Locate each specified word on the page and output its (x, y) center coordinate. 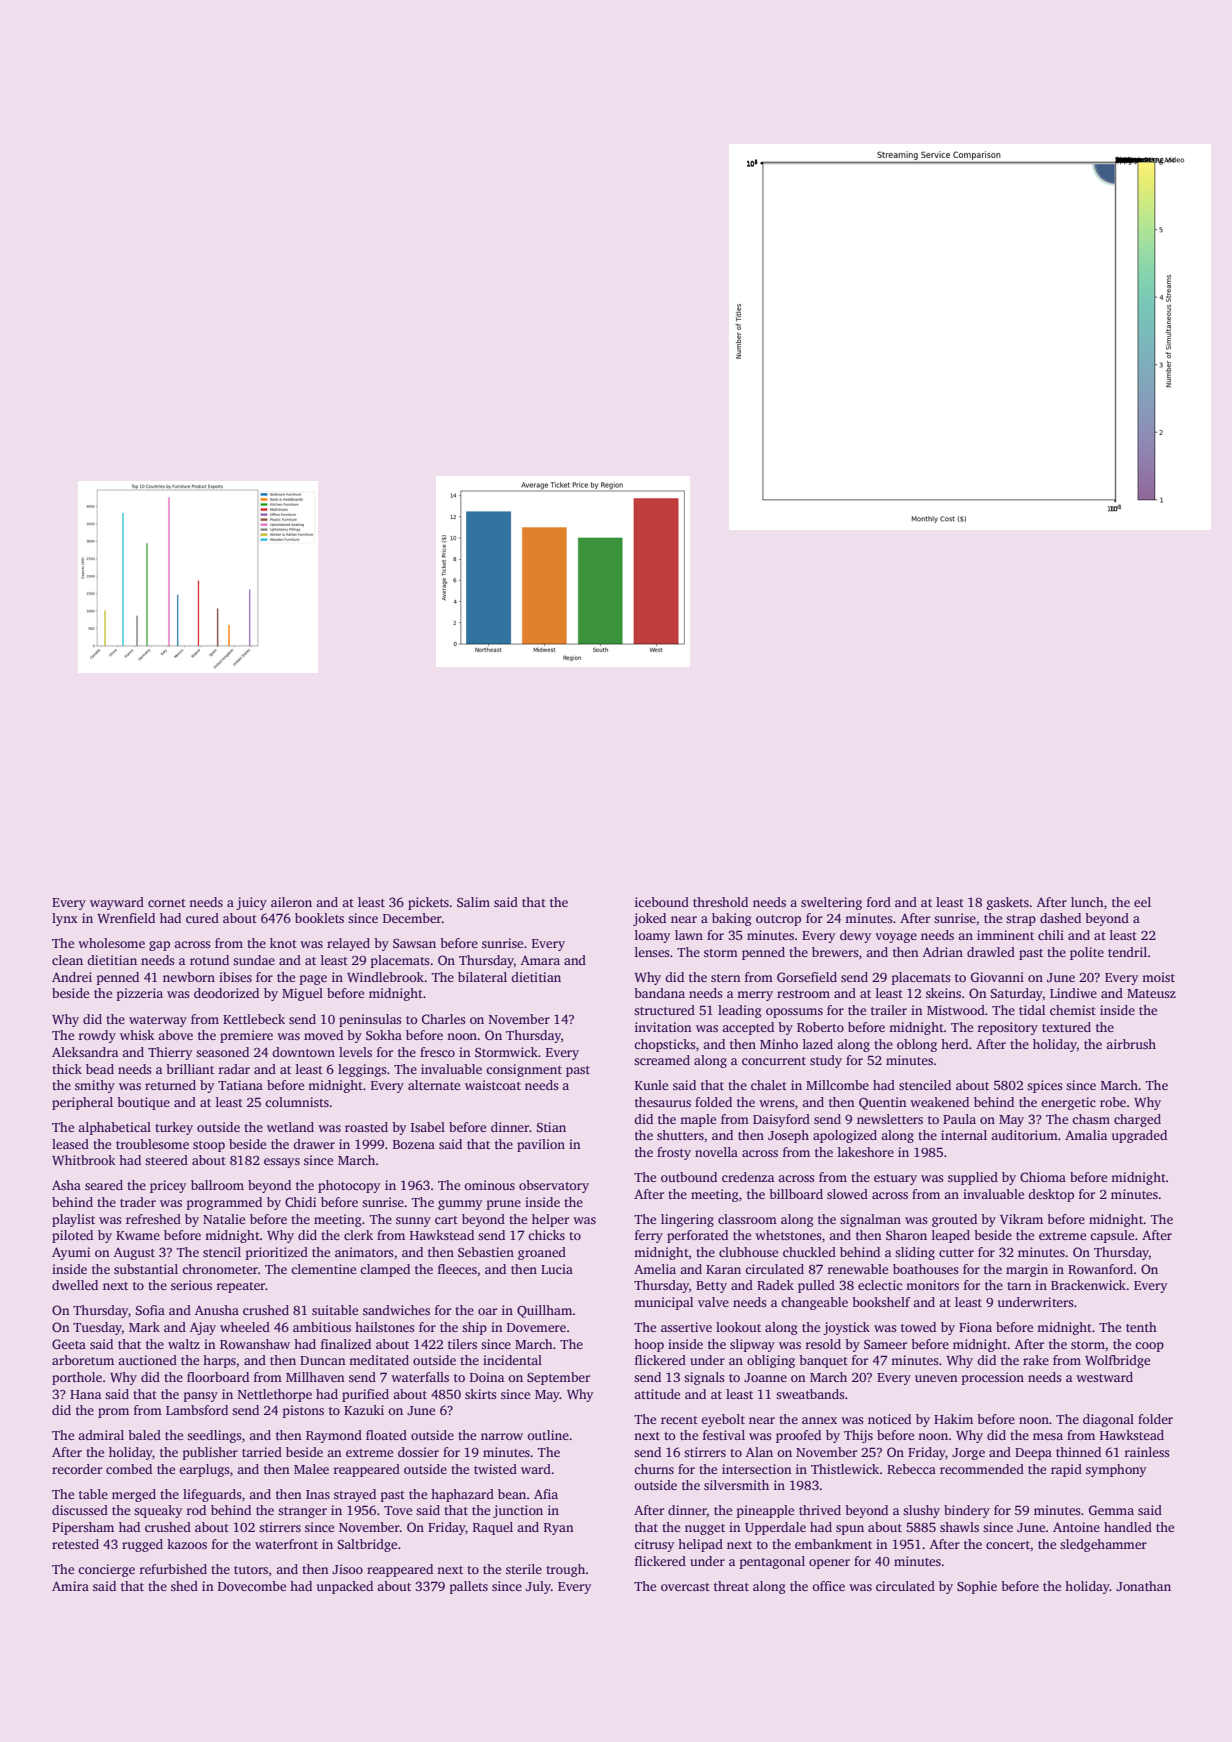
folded (713, 1102)
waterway (158, 1021)
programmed (224, 1203)
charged (1137, 1120)
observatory (554, 1186)
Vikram (1021, 1219)
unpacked (345, 1587)
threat (731, 1586)
